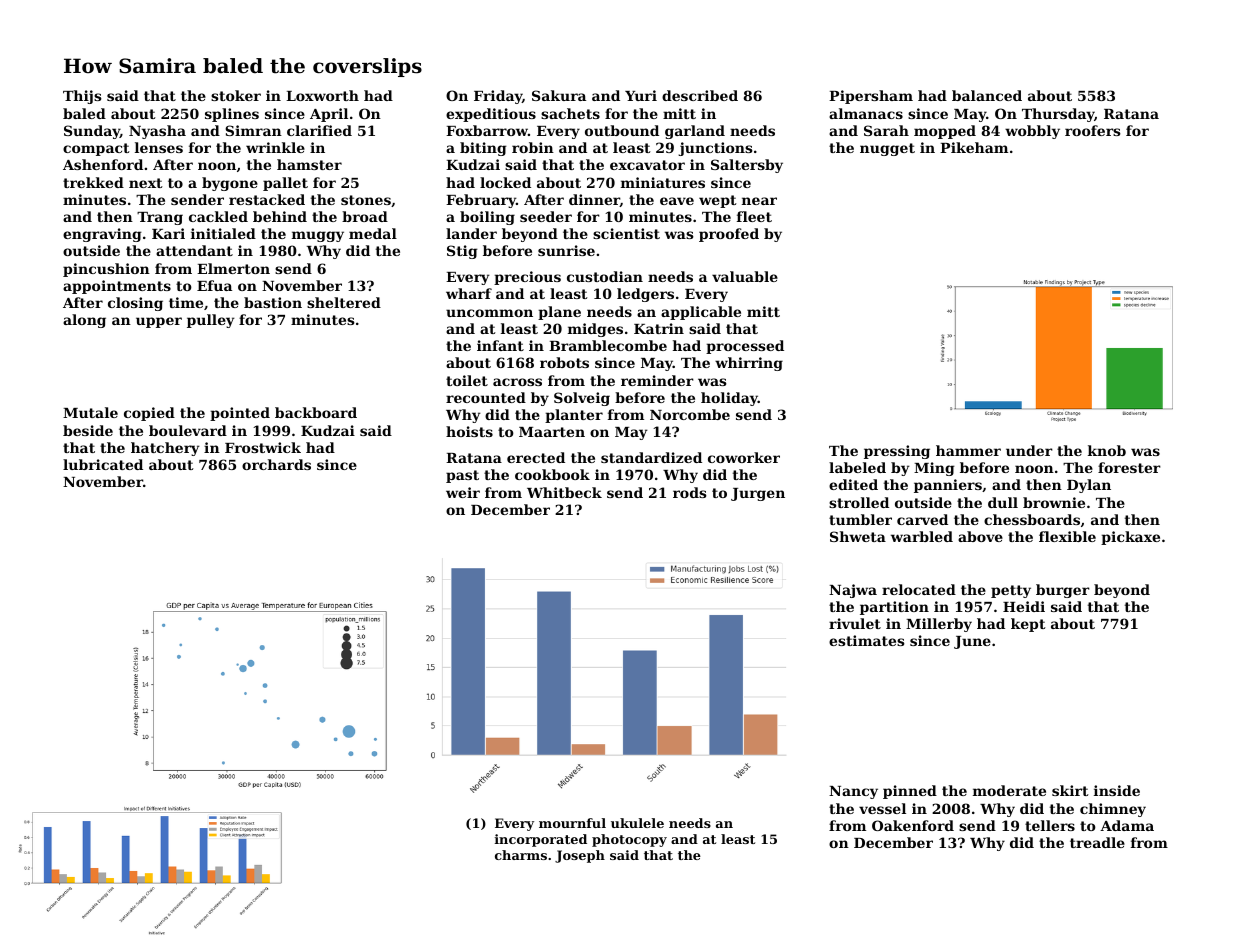 The width and height of the document is (1233, 952). What do you see at coordinates (559, 95) in the document?
I see `Sakura` at bounding box center [559, 95].
